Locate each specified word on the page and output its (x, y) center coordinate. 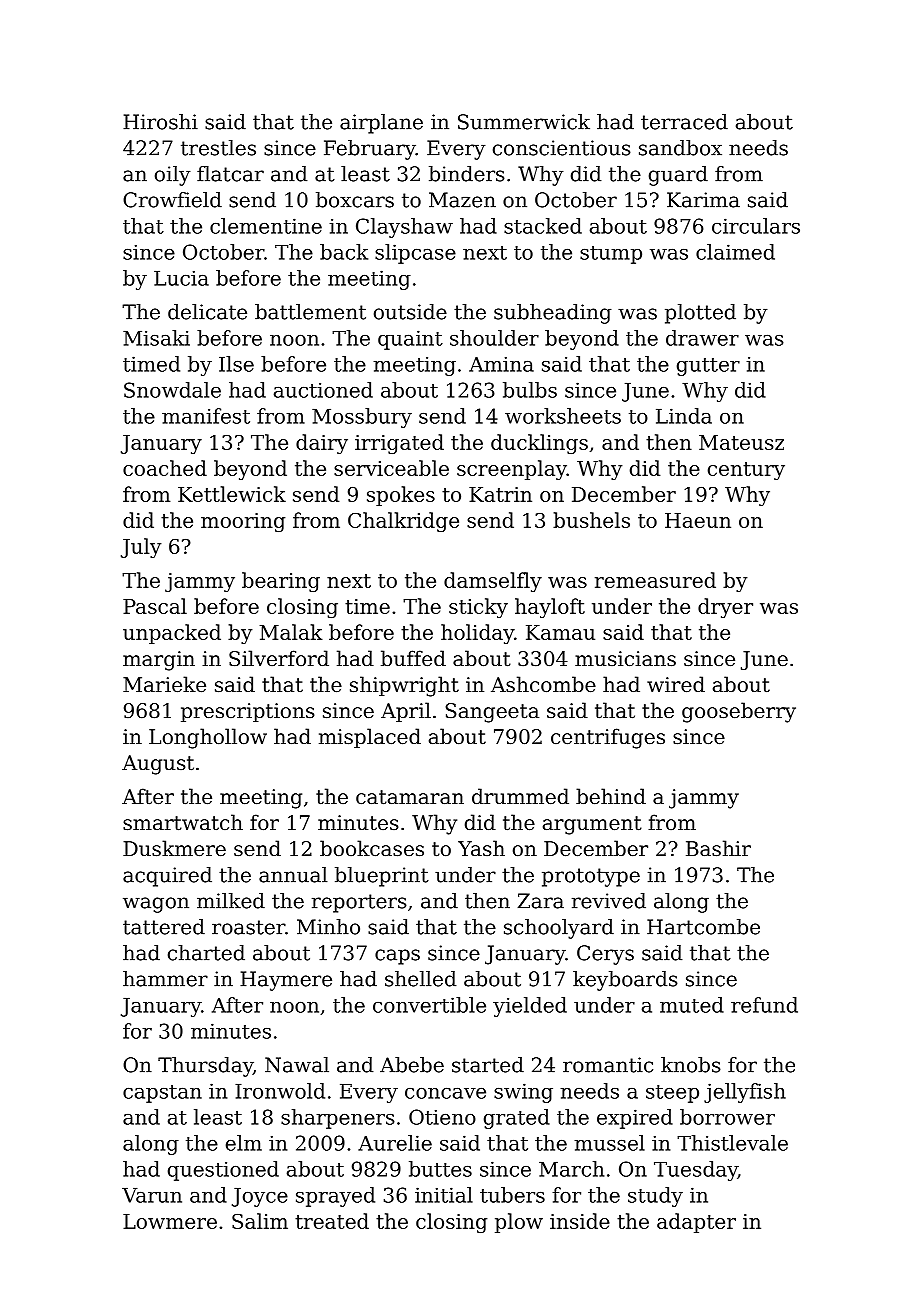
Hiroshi (160, 122)
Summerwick (524, 122)
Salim (260, 1221)
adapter (696, 1223)
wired (676, 684)
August (158, 765)
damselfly (493, 582)
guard (678, 176)
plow (519, 1223)
